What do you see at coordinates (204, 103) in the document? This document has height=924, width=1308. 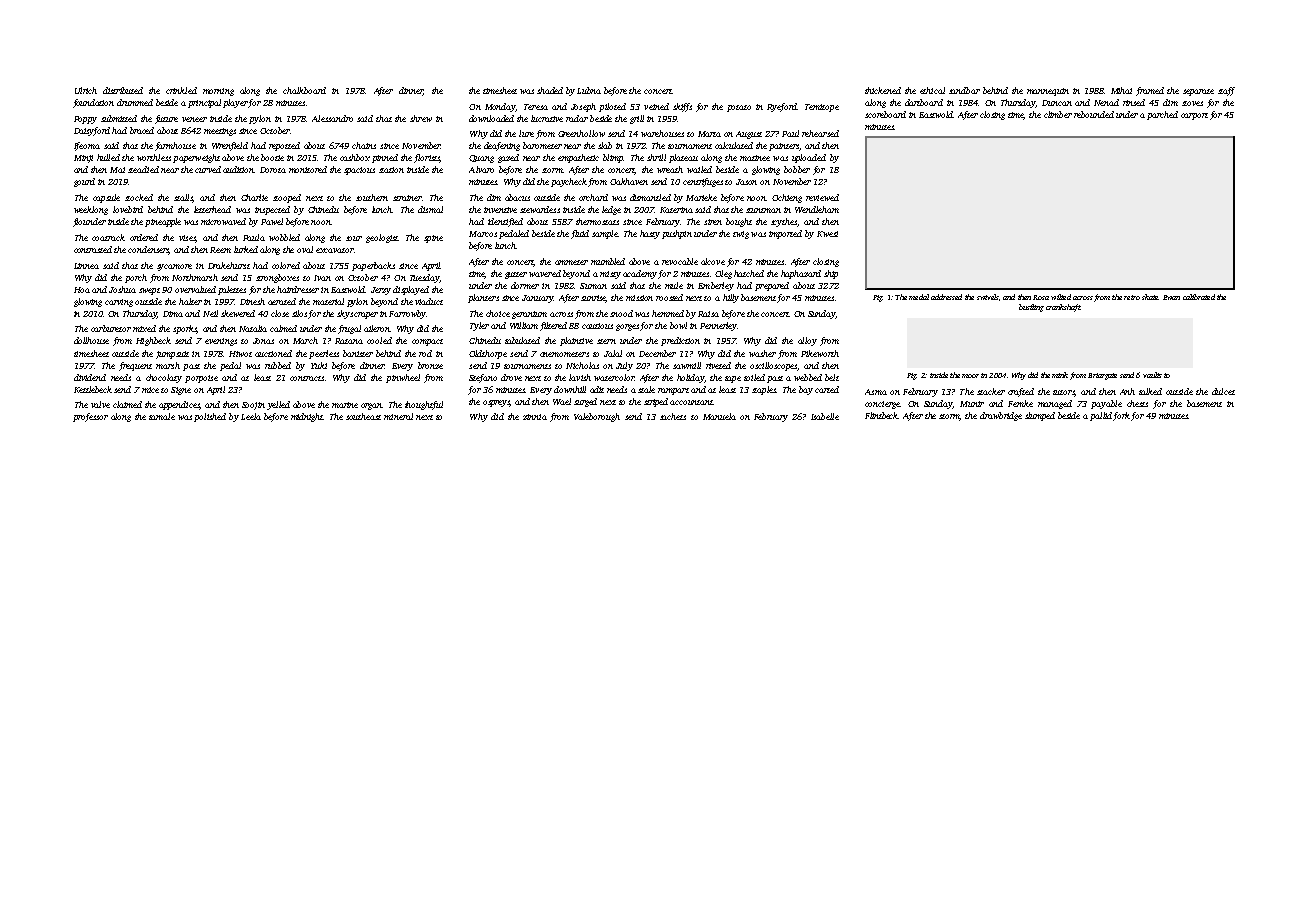 I see `principal` at bounding box center [204, 103].
